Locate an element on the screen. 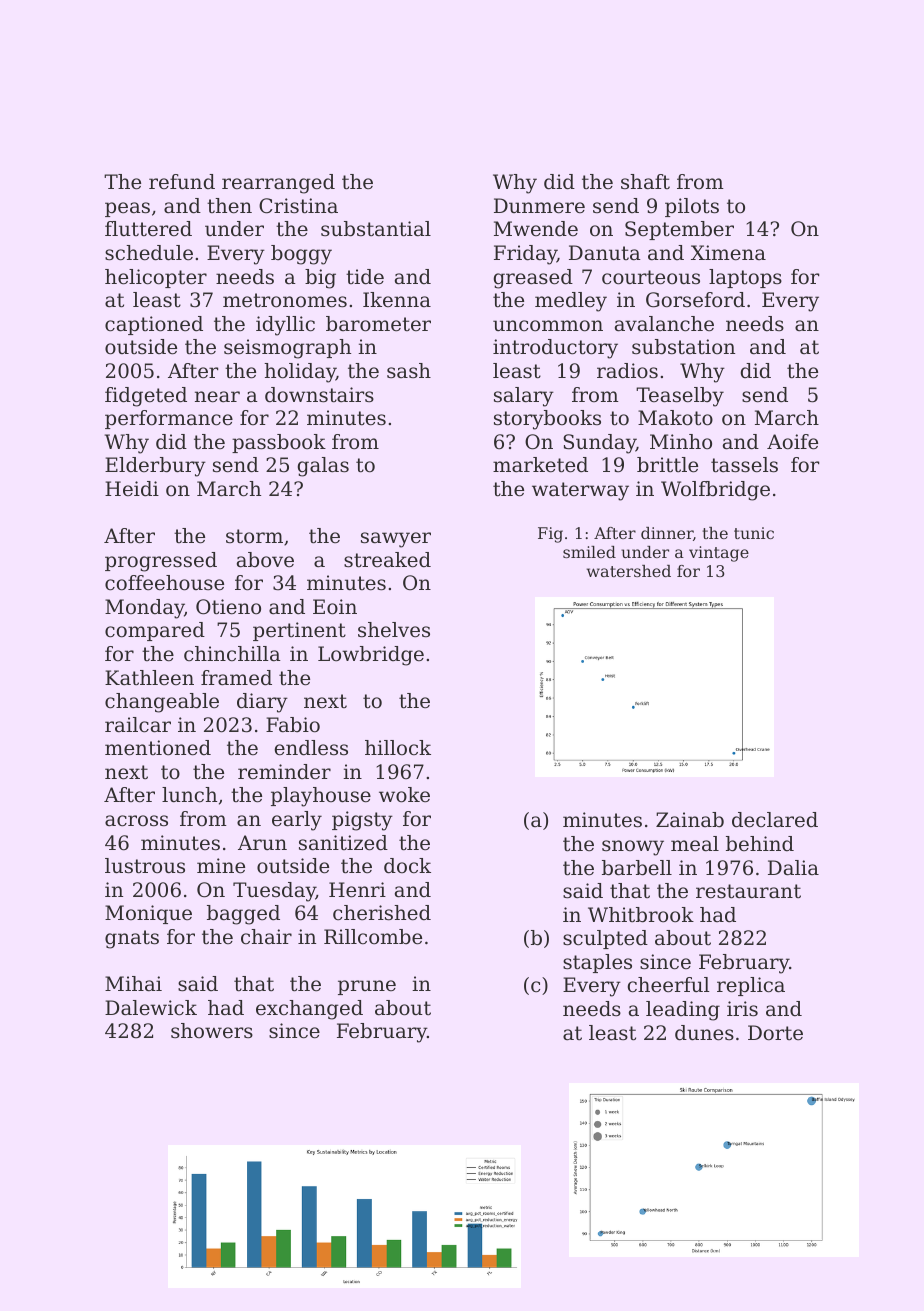 This screenshot has height=1311, width=924. pertinent is located at coordinates (299, 631).
